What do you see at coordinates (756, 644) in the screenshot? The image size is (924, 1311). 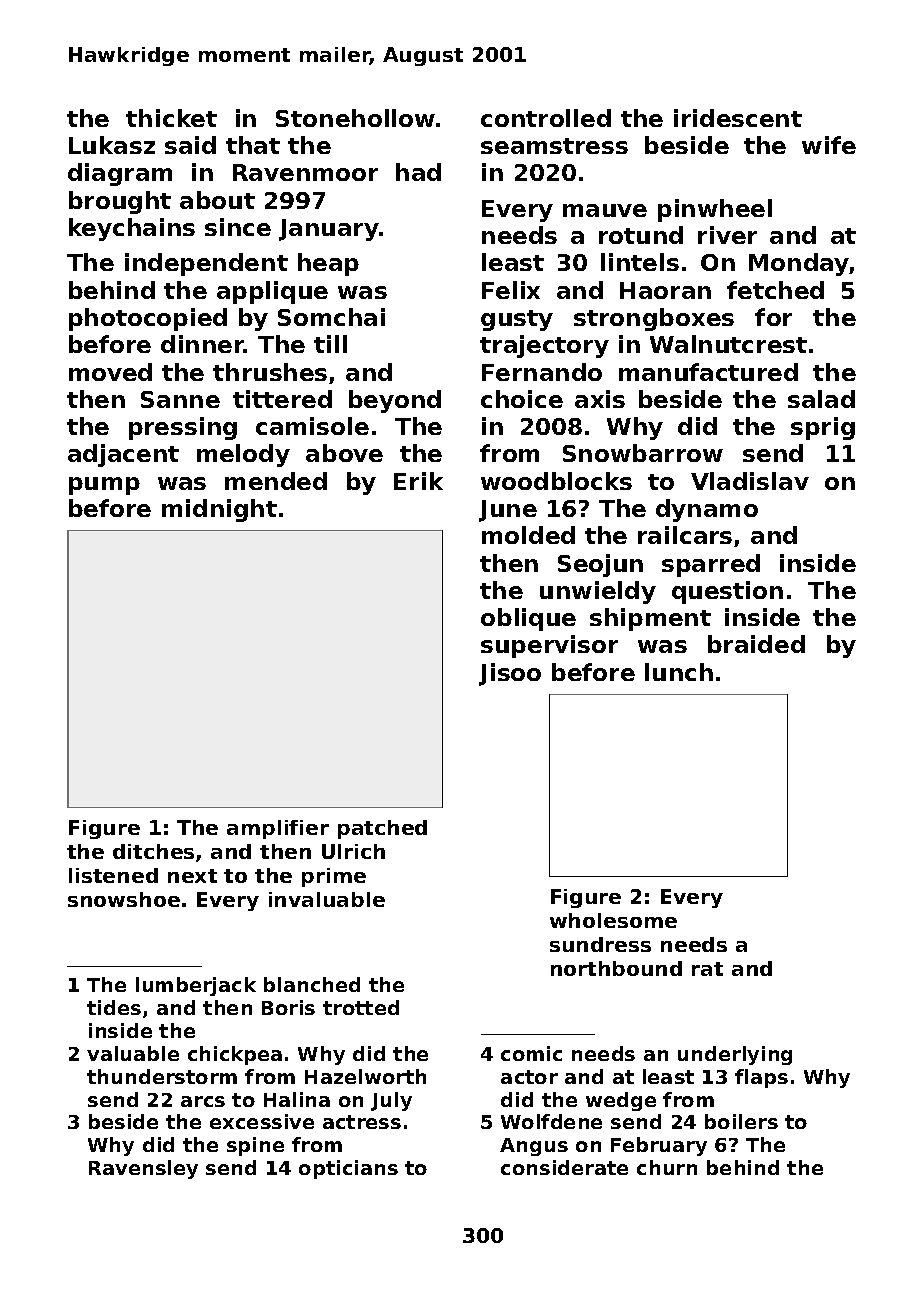 I see `braided` at bounding box center [756, 644].
